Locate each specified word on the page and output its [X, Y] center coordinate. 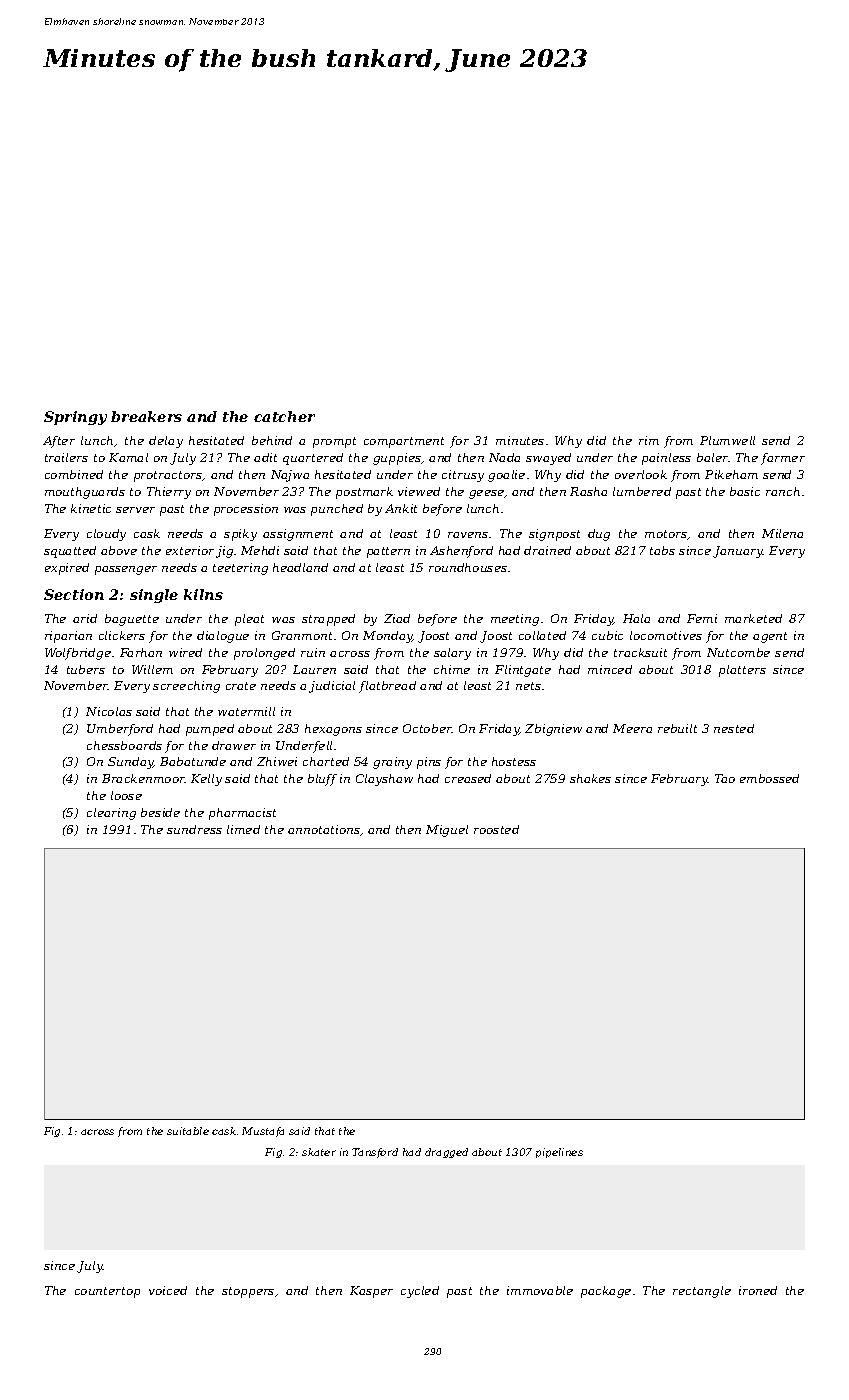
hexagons [333, 730]
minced [610, 669]
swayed [548, 459]
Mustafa [263, 1132]
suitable [188, 1131]
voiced [168, 1290]
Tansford [375, 1153]
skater [319, 1152]
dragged [446, 1153]
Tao [725, 778]
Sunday [130, 763]
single [154, 596]
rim [649, 440]
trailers [66, 457]
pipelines [559, 1153]
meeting [515, 620]
